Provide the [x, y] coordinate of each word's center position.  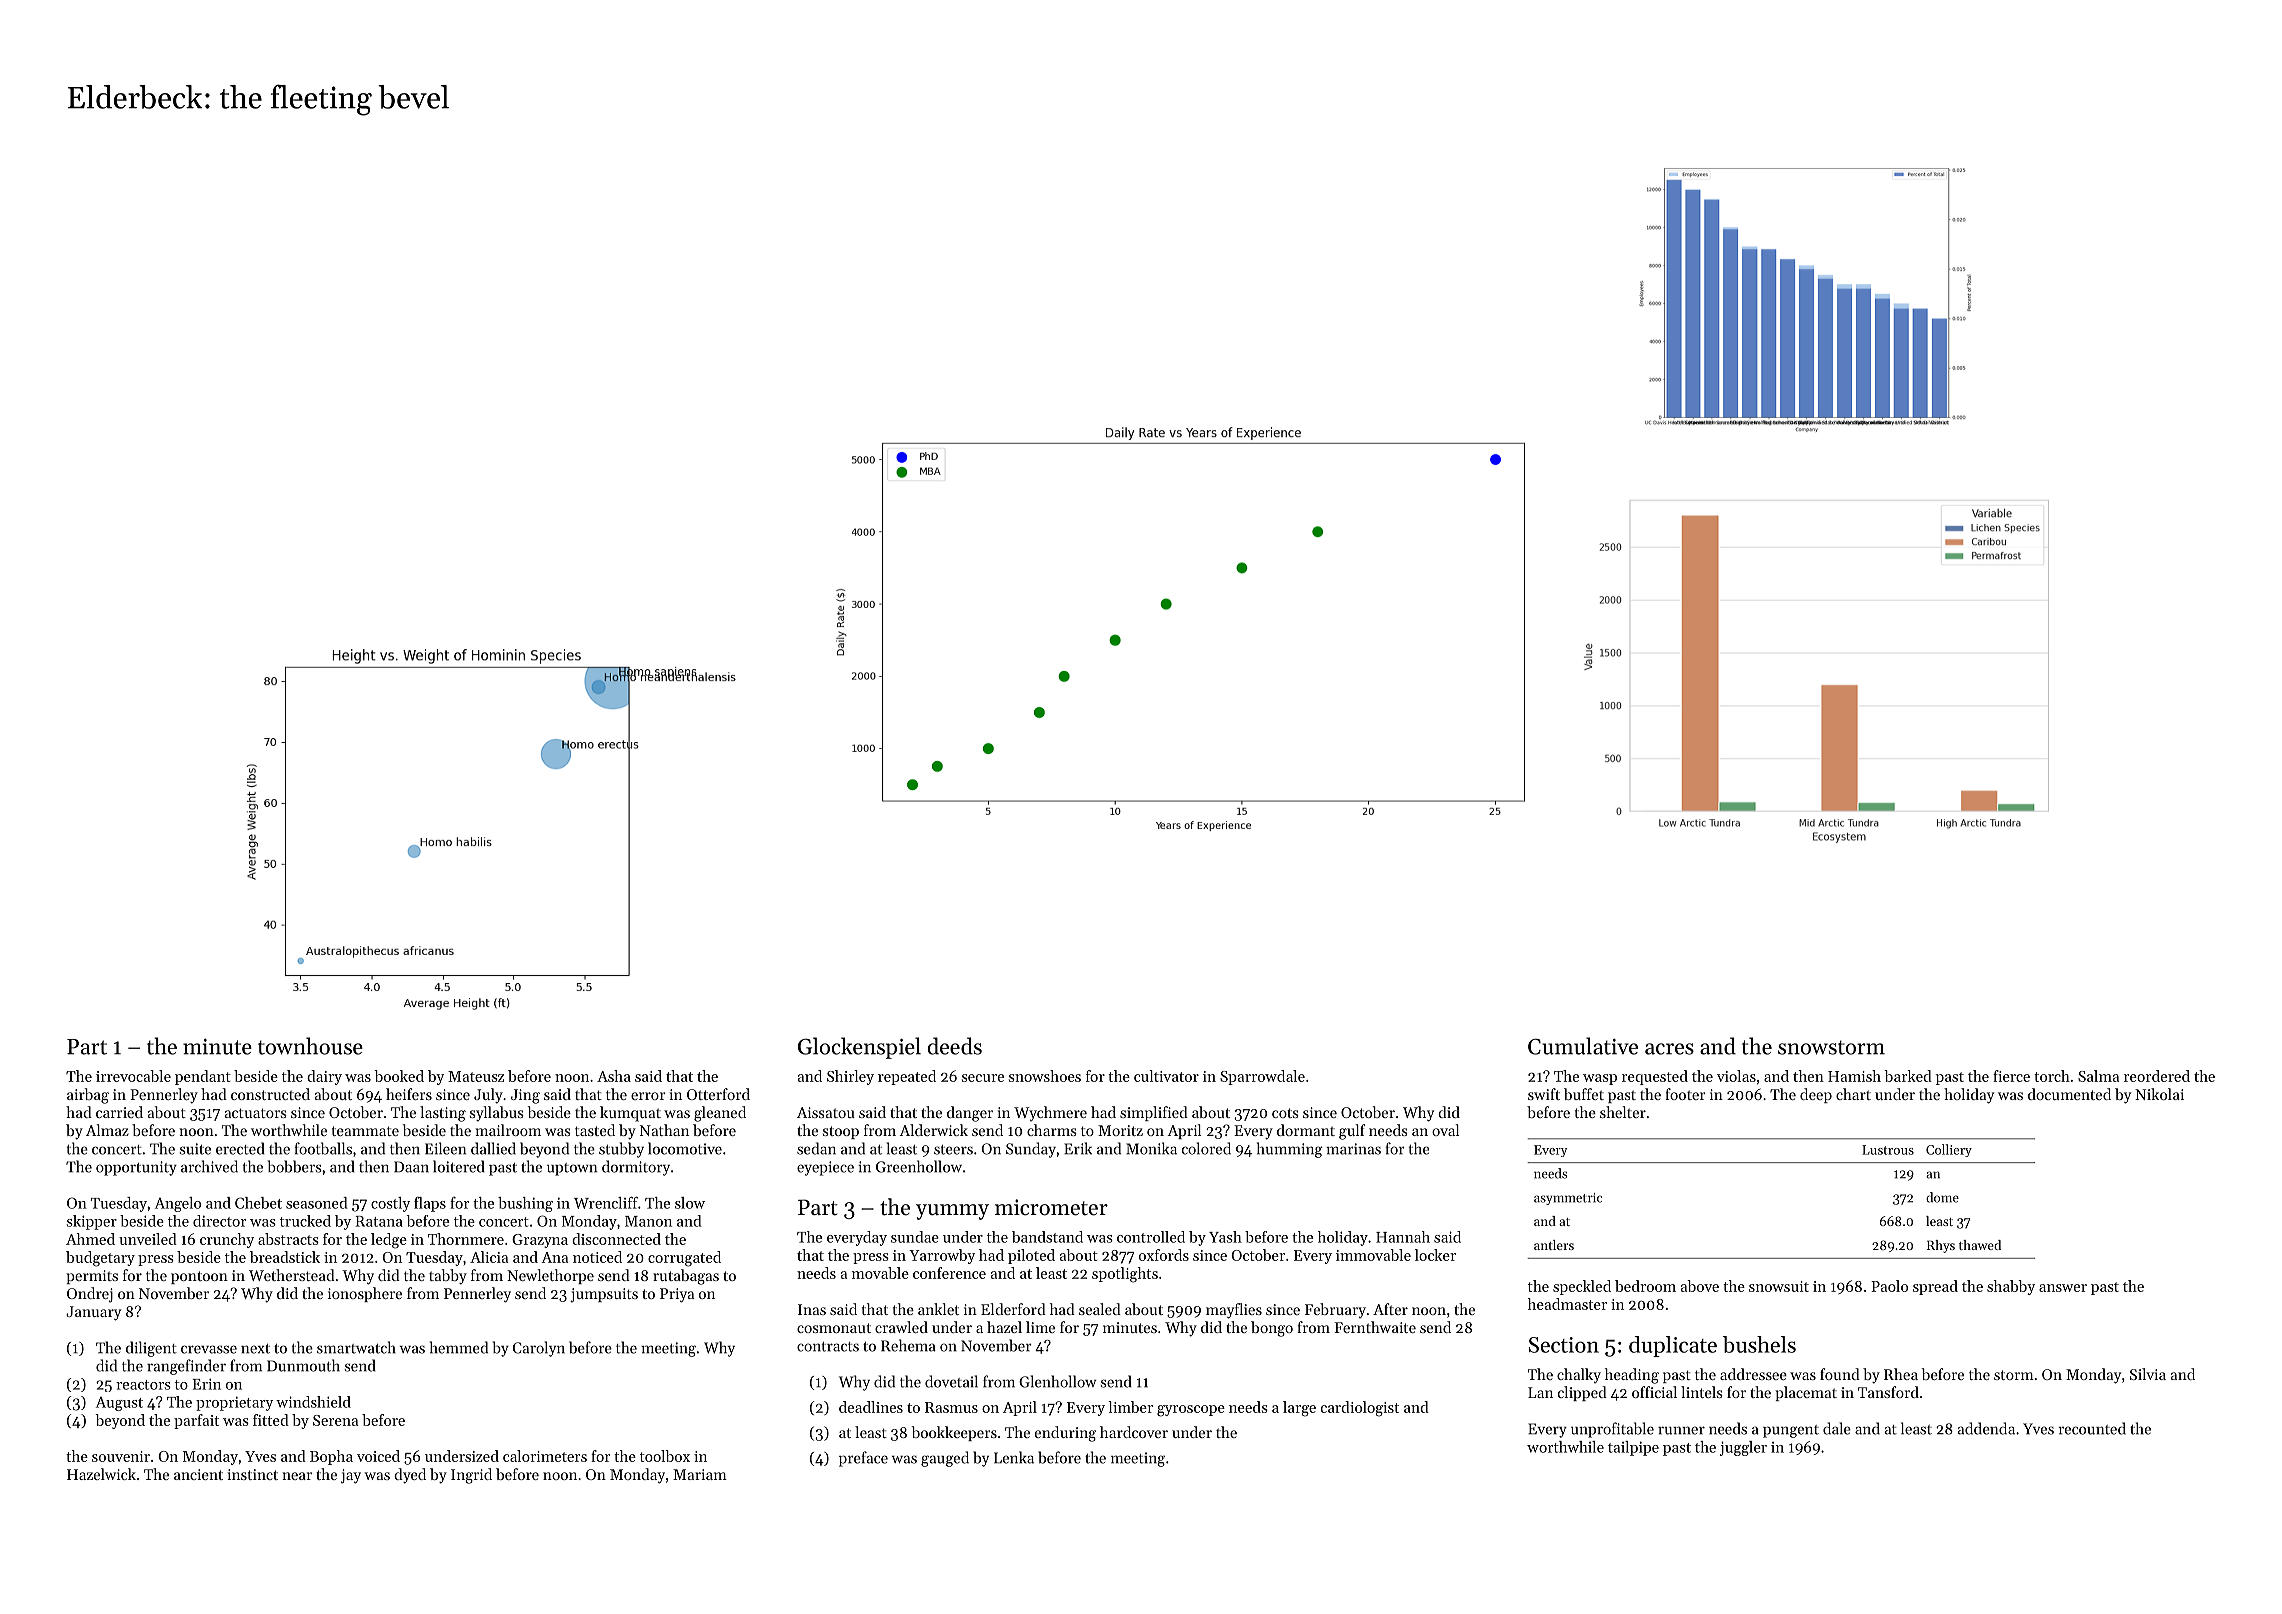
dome [1942, 1197]
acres [1669, 1049]
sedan [816, 1148]
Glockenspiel [859, 1048]
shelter [1623, 1112]
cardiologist [1360, 1409]
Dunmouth [303, 1365]
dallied [493, 1148]
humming [1290, 1150]
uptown [572, 1169]
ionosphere [365, 1294]
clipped [1582, 1393]
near [297, 1476]
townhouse [310, 1046]
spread [1935, 1287]
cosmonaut [834, 1328]
